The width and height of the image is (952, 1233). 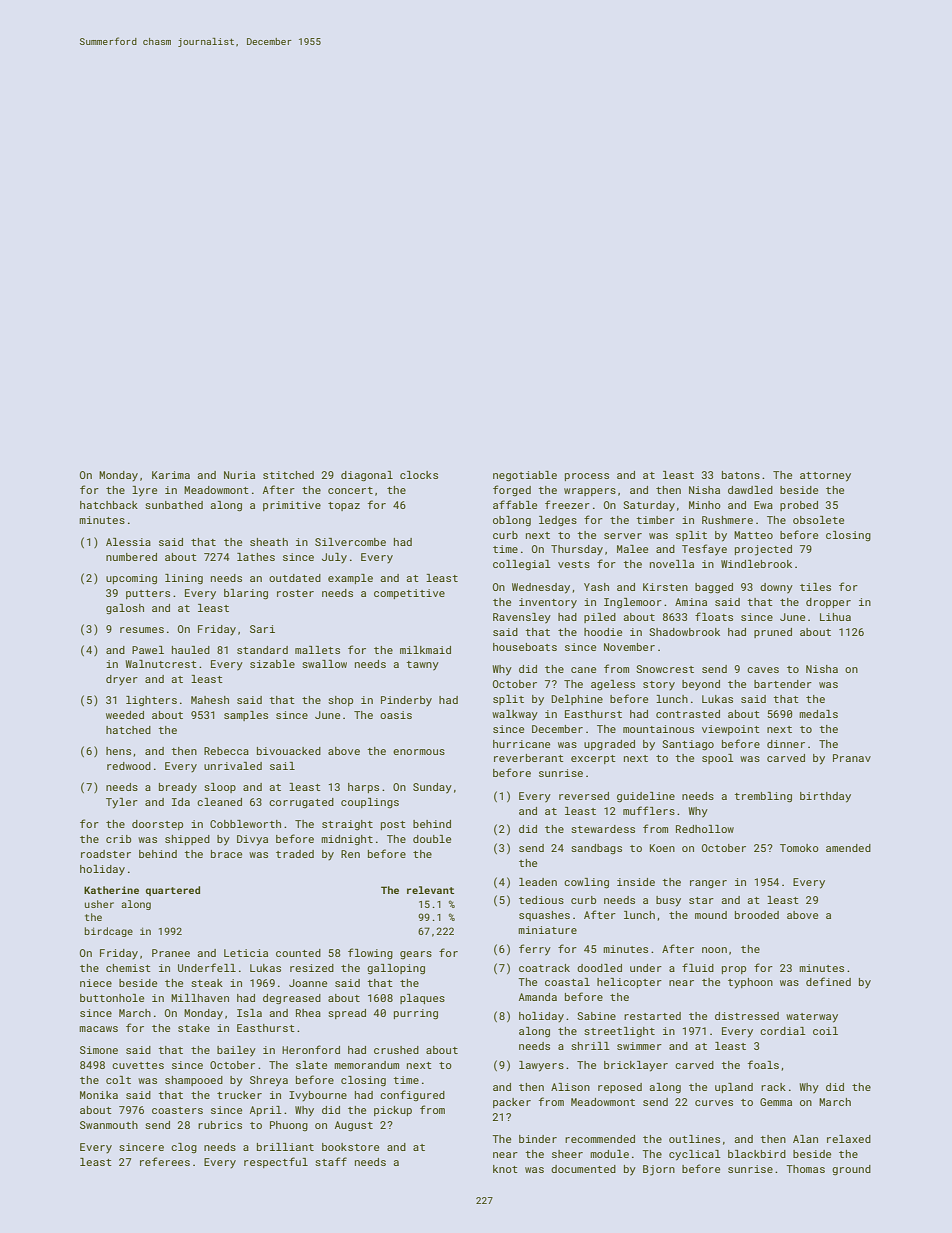 I want to click on quartered, so click(x=173, y=891).
